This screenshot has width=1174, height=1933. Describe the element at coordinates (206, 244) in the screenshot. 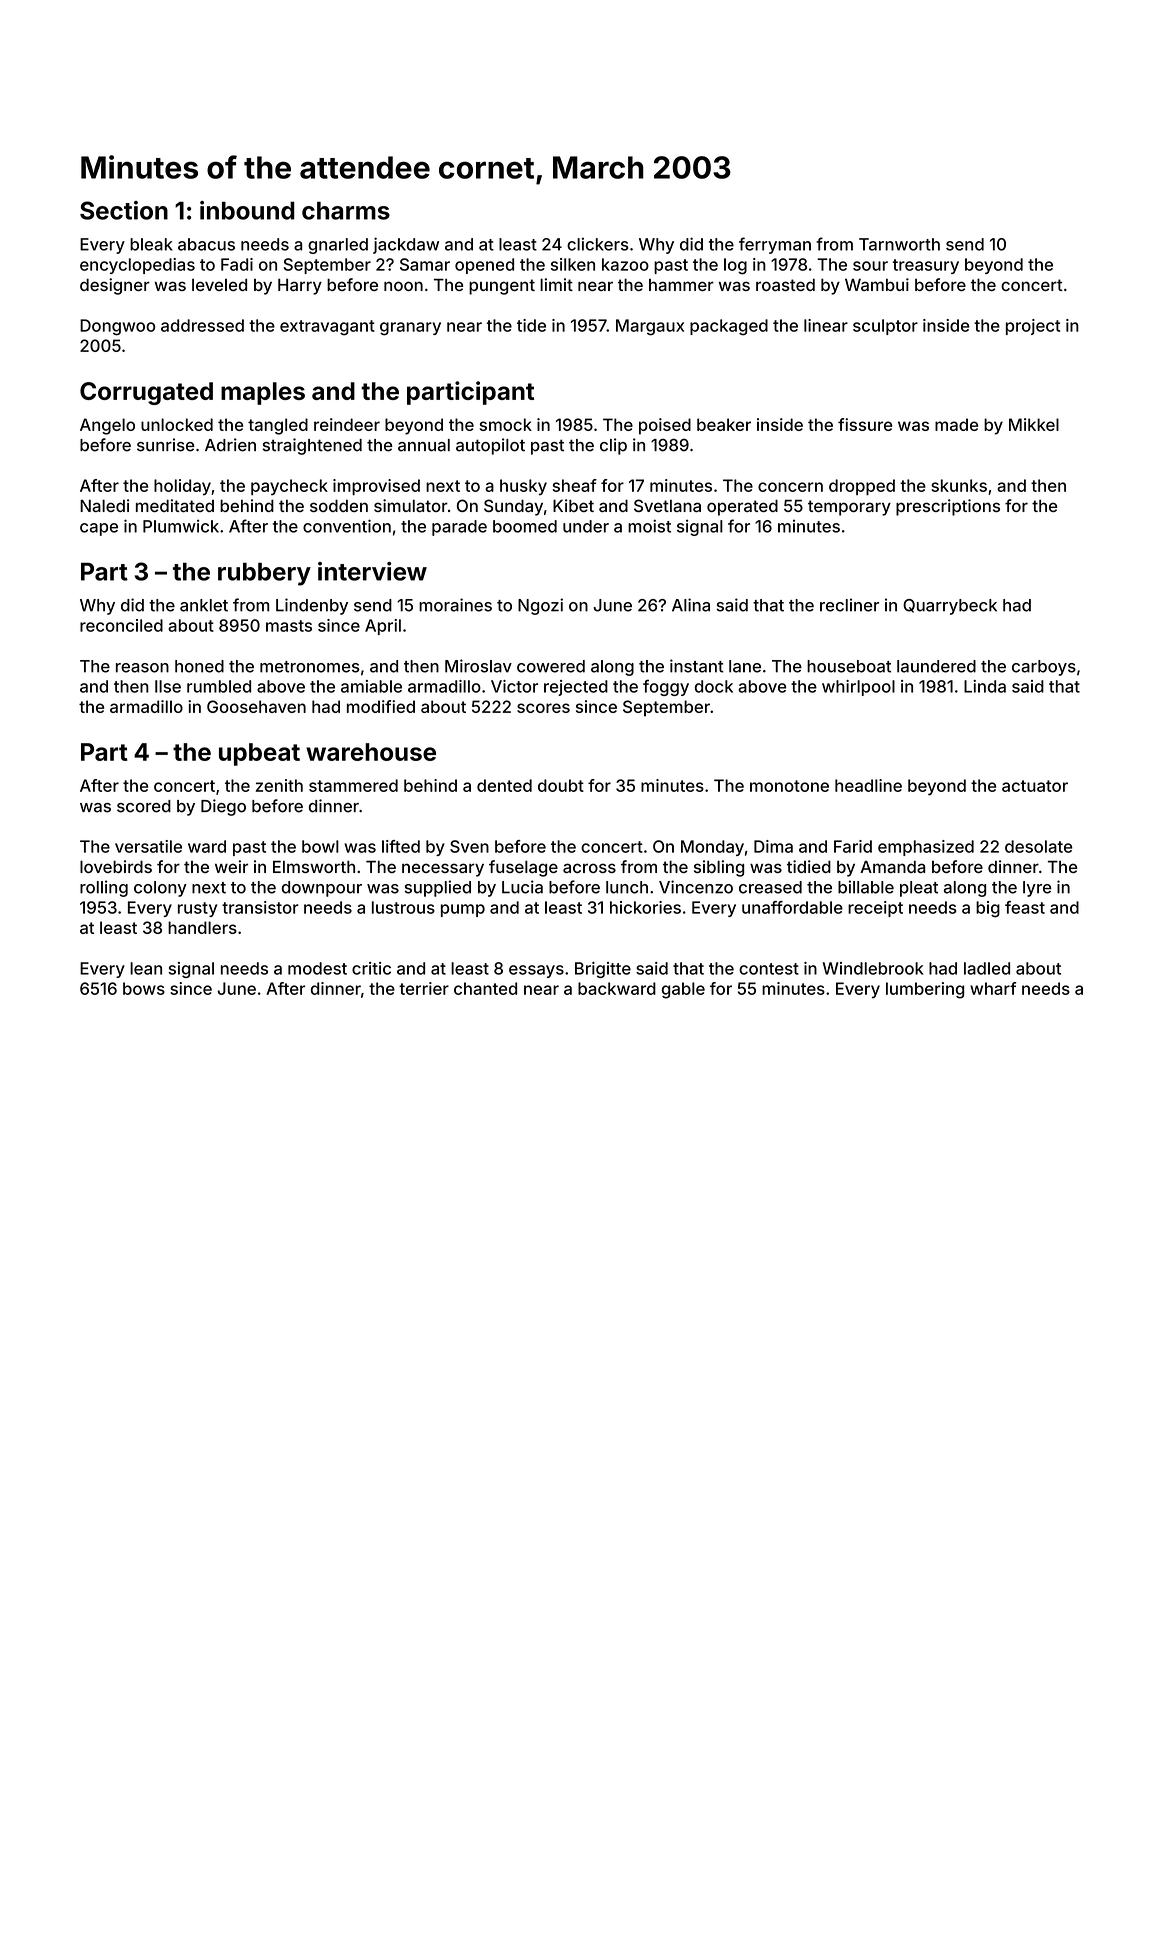

I see `abacus` at that location.
